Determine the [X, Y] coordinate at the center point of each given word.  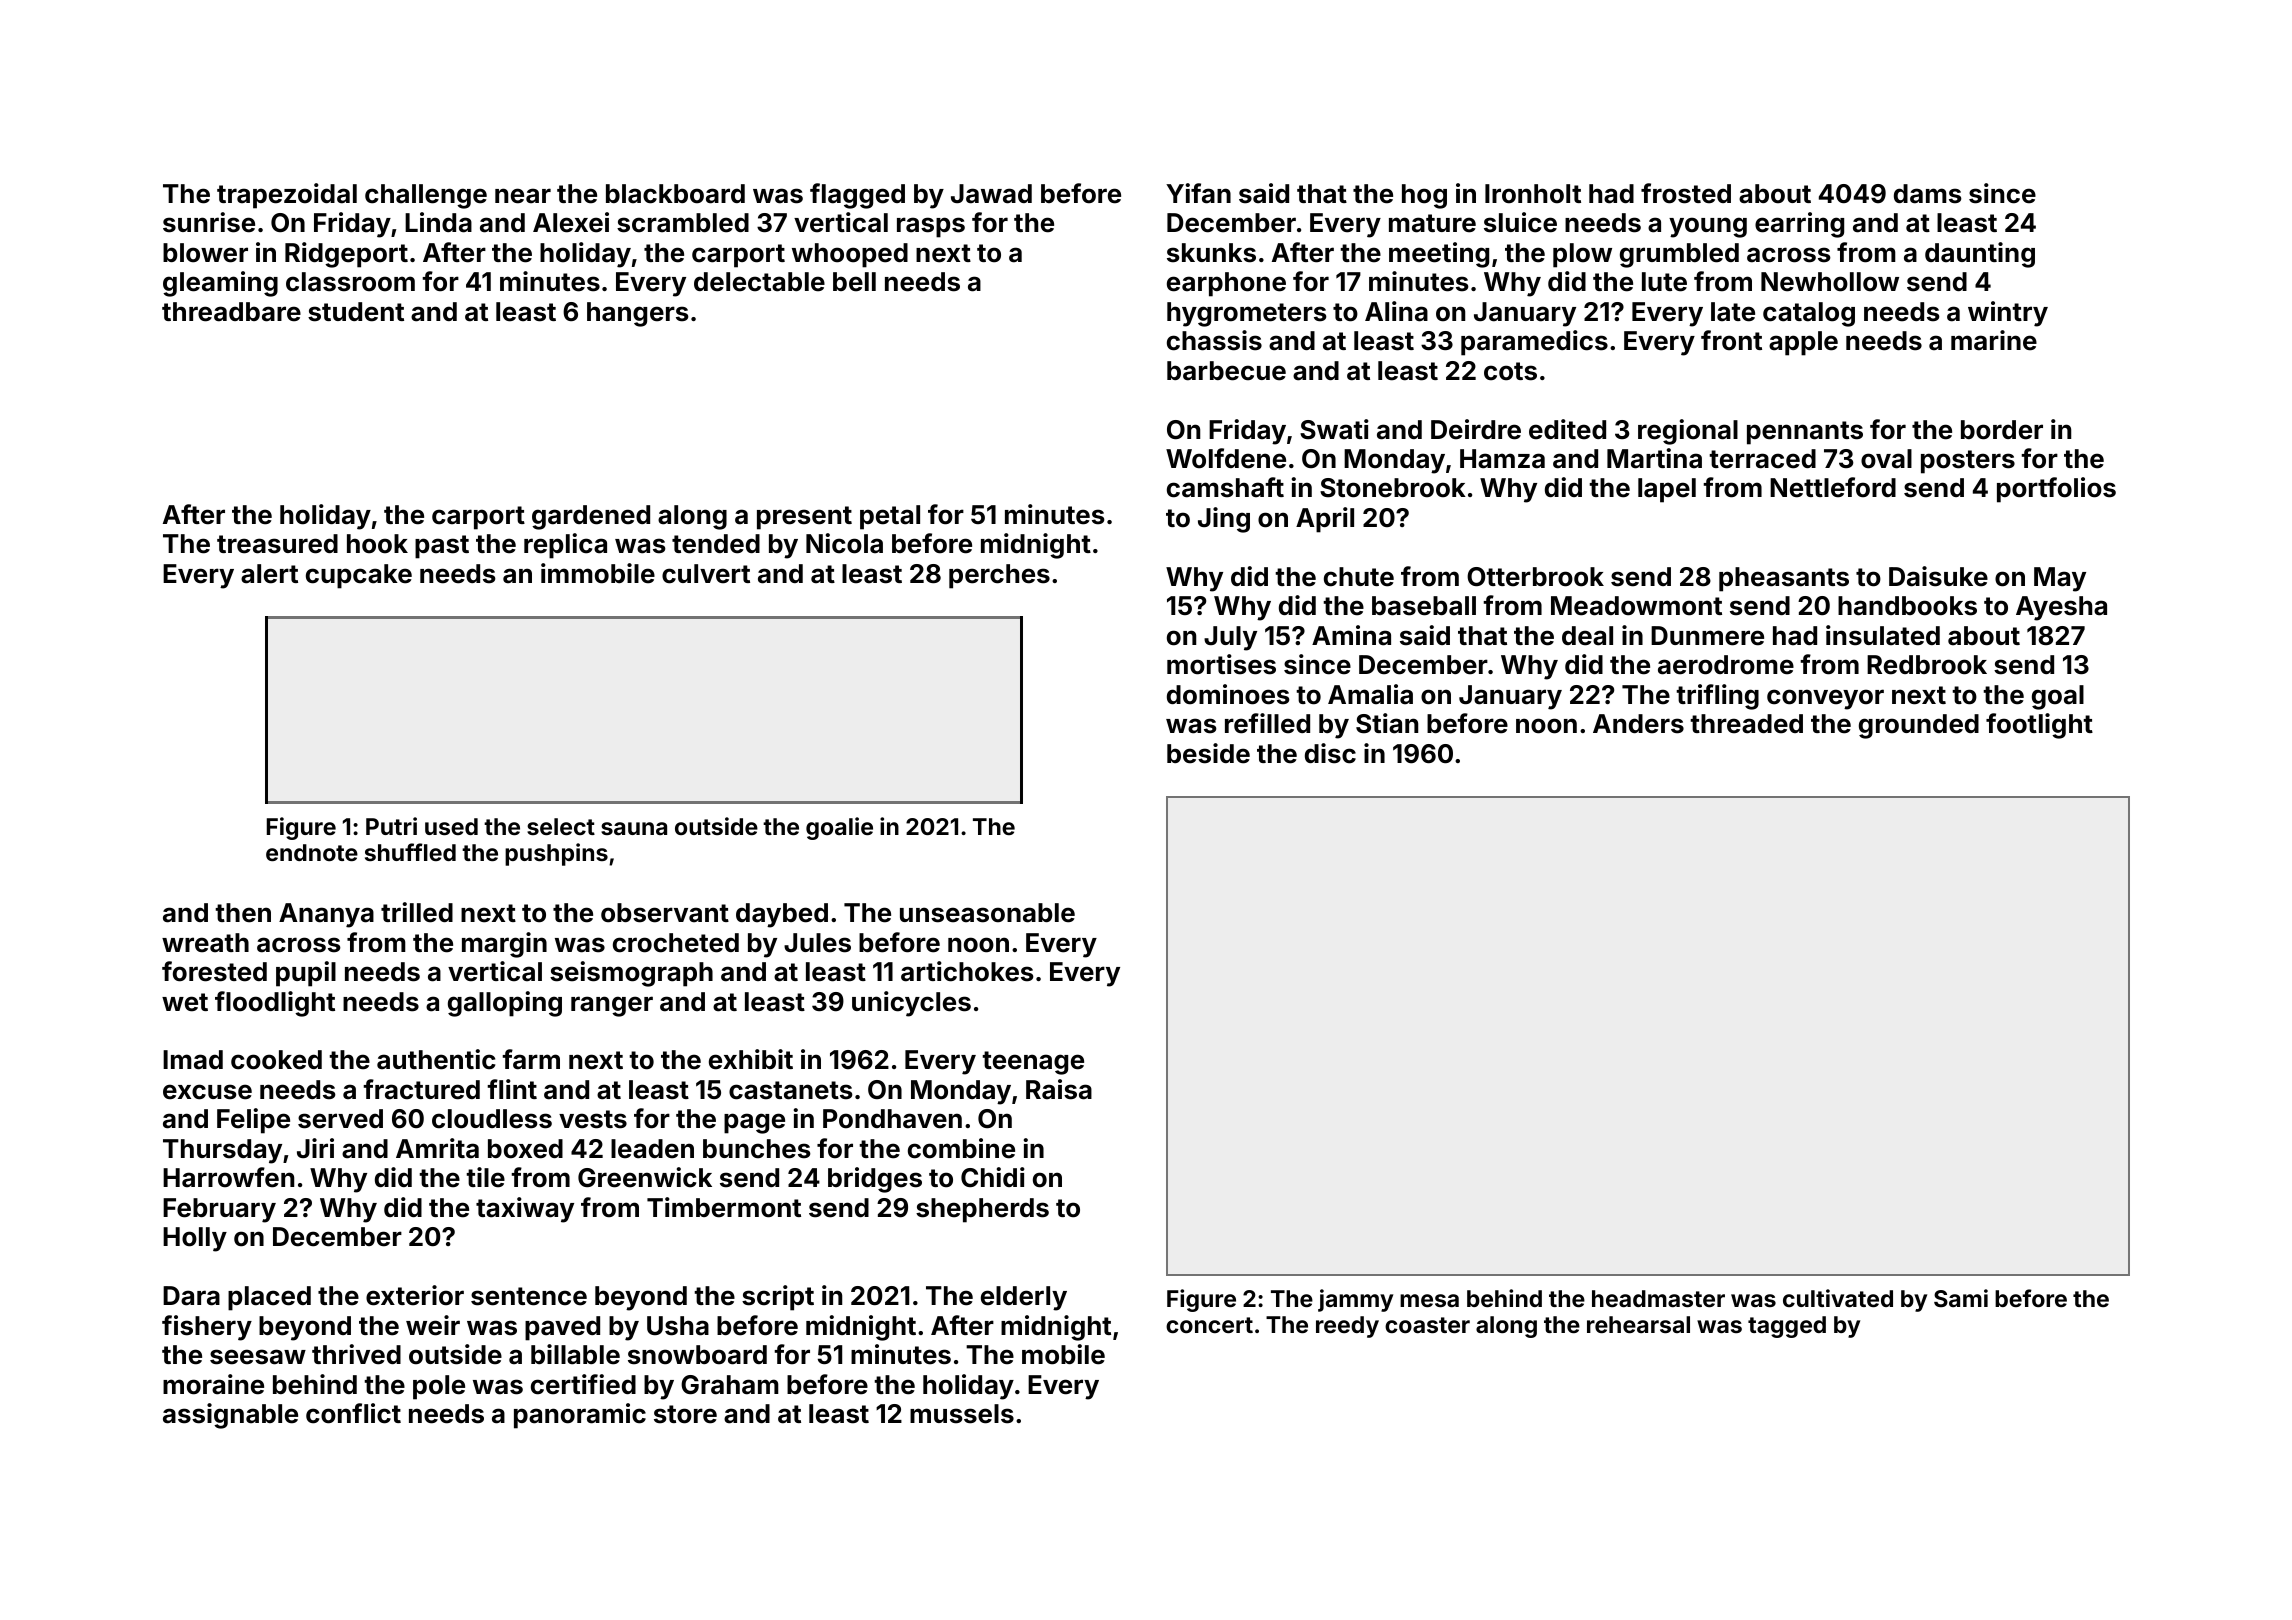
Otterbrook [1535, 577]
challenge [426, 196]
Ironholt [1533, 194]
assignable [230, 1416]
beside [1208, 753]
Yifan [1198, 193]
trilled [417, 912]
